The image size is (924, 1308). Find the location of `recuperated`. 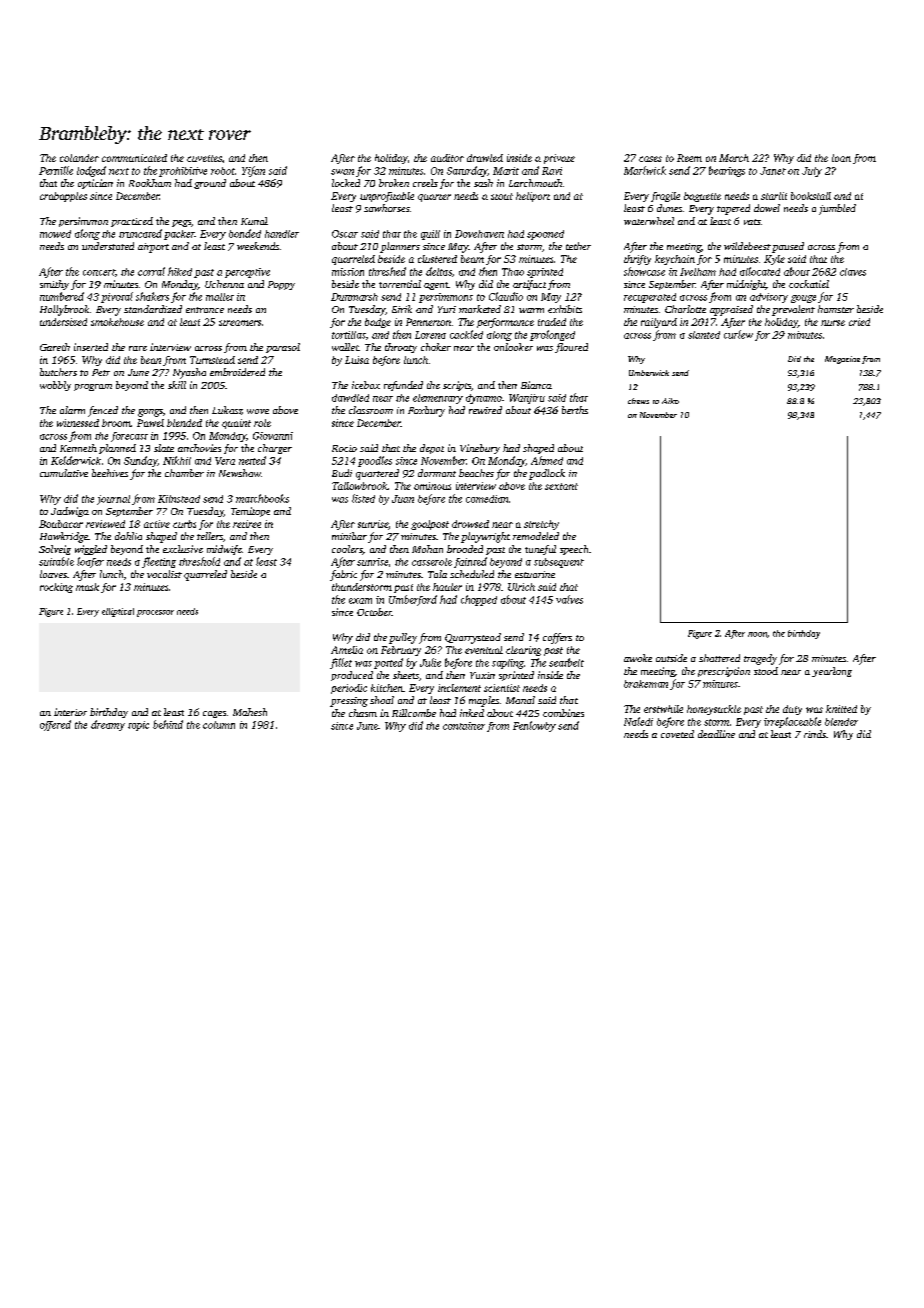

recuperated is located at coordinates (650, 298).
